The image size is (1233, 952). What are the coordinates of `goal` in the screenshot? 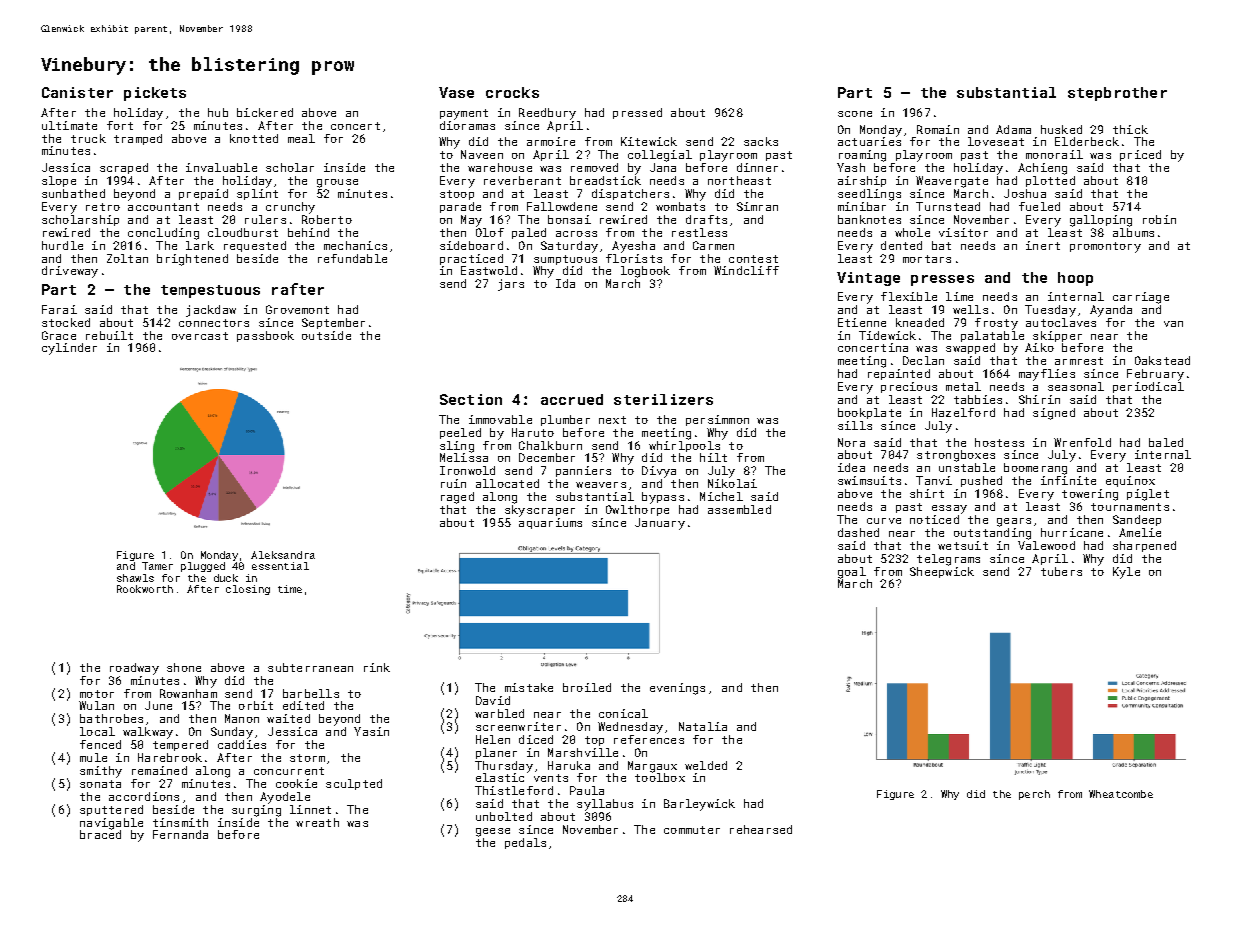 It's located at (852, 573).
